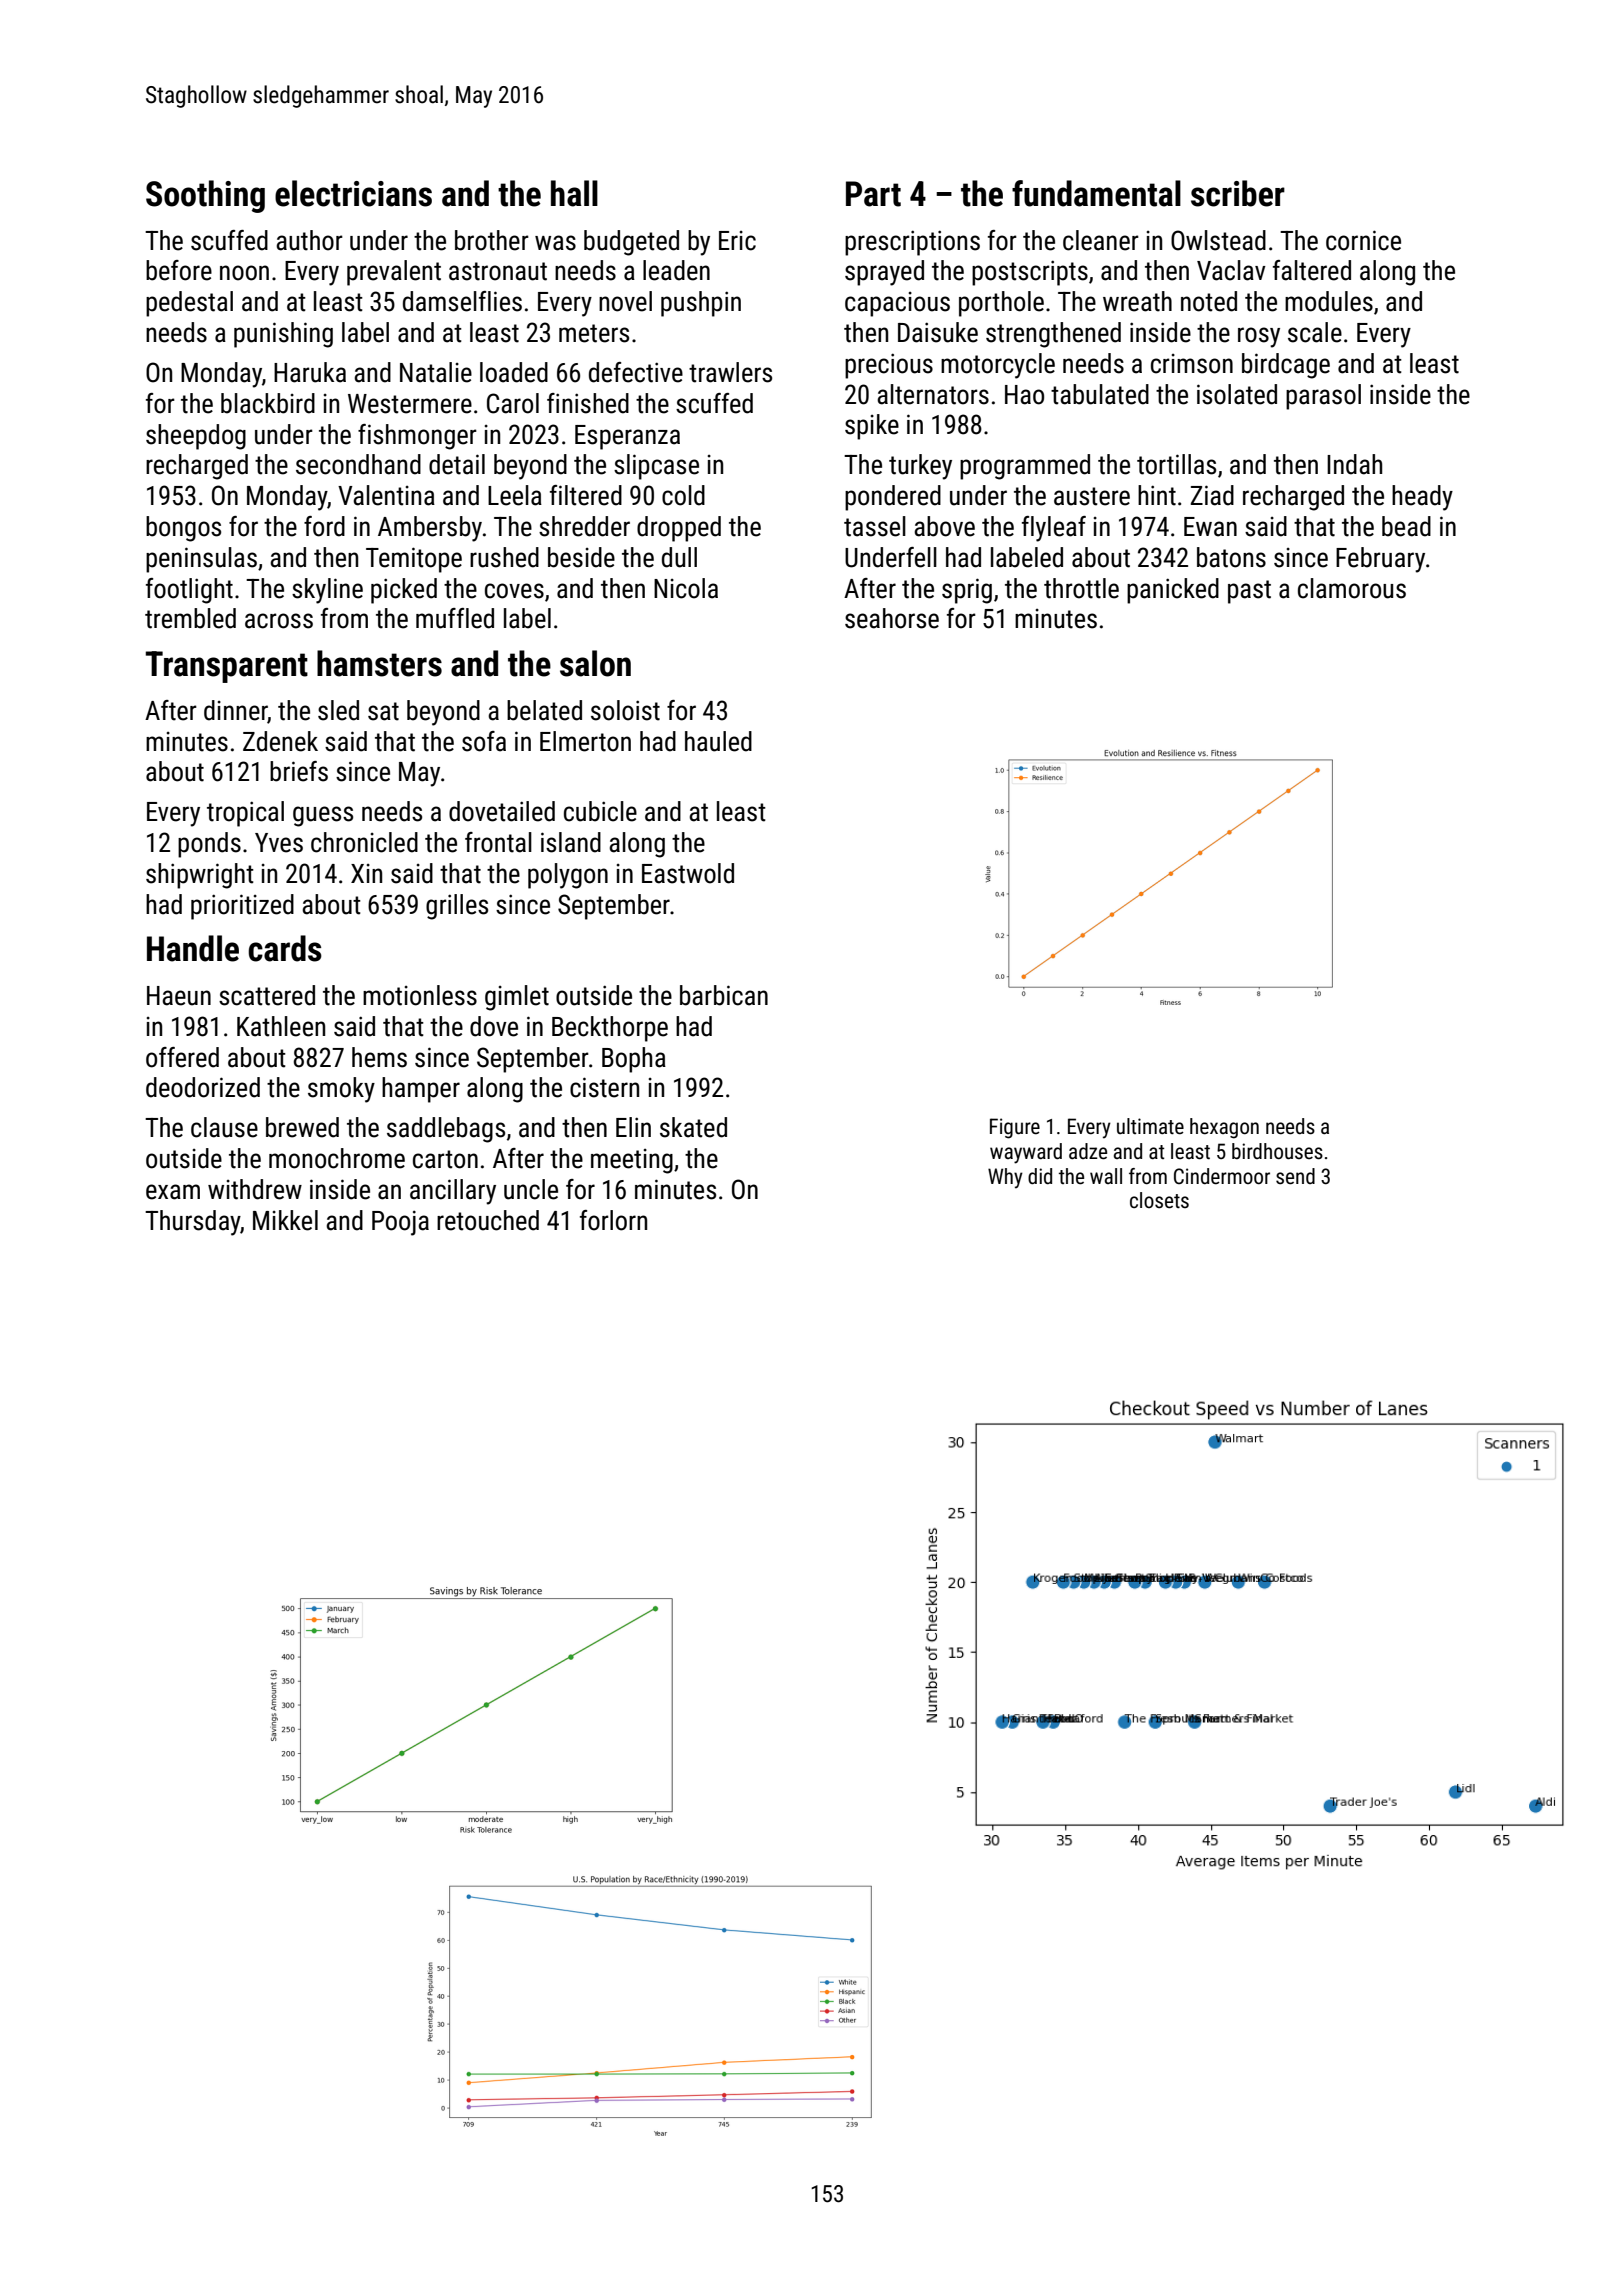 This screenshot has height=2292, width=1620. Describe the element at coordinates (498, 842) in the screenshot. I see `frontal` at that location.
